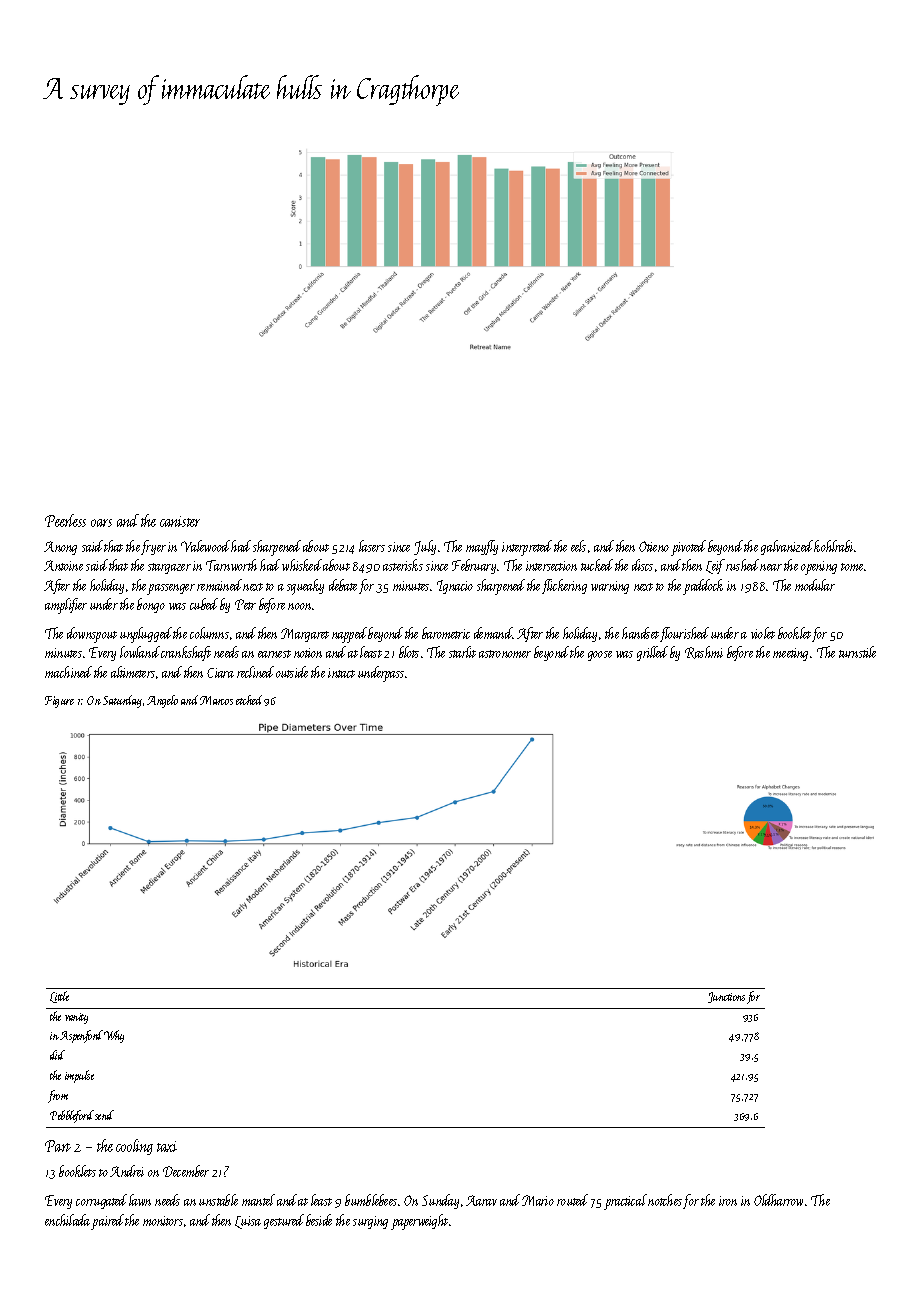 The height and width of the screenshot is (1308, 924). I want to click on Junctions, so click(726, 997).
